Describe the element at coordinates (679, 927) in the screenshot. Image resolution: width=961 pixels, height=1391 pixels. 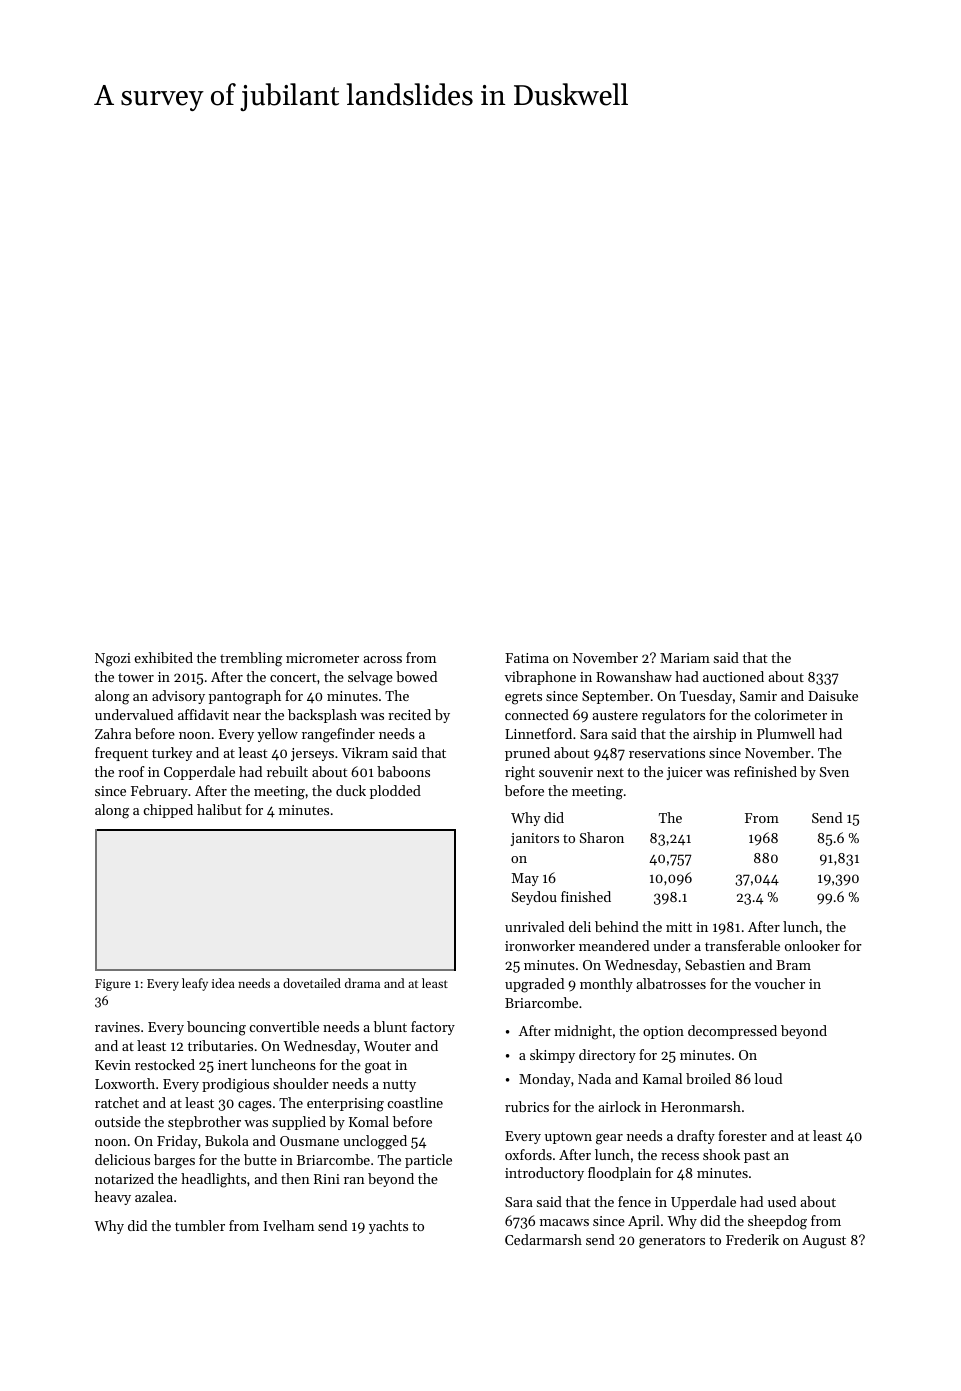
I see `mitt` at that location.
